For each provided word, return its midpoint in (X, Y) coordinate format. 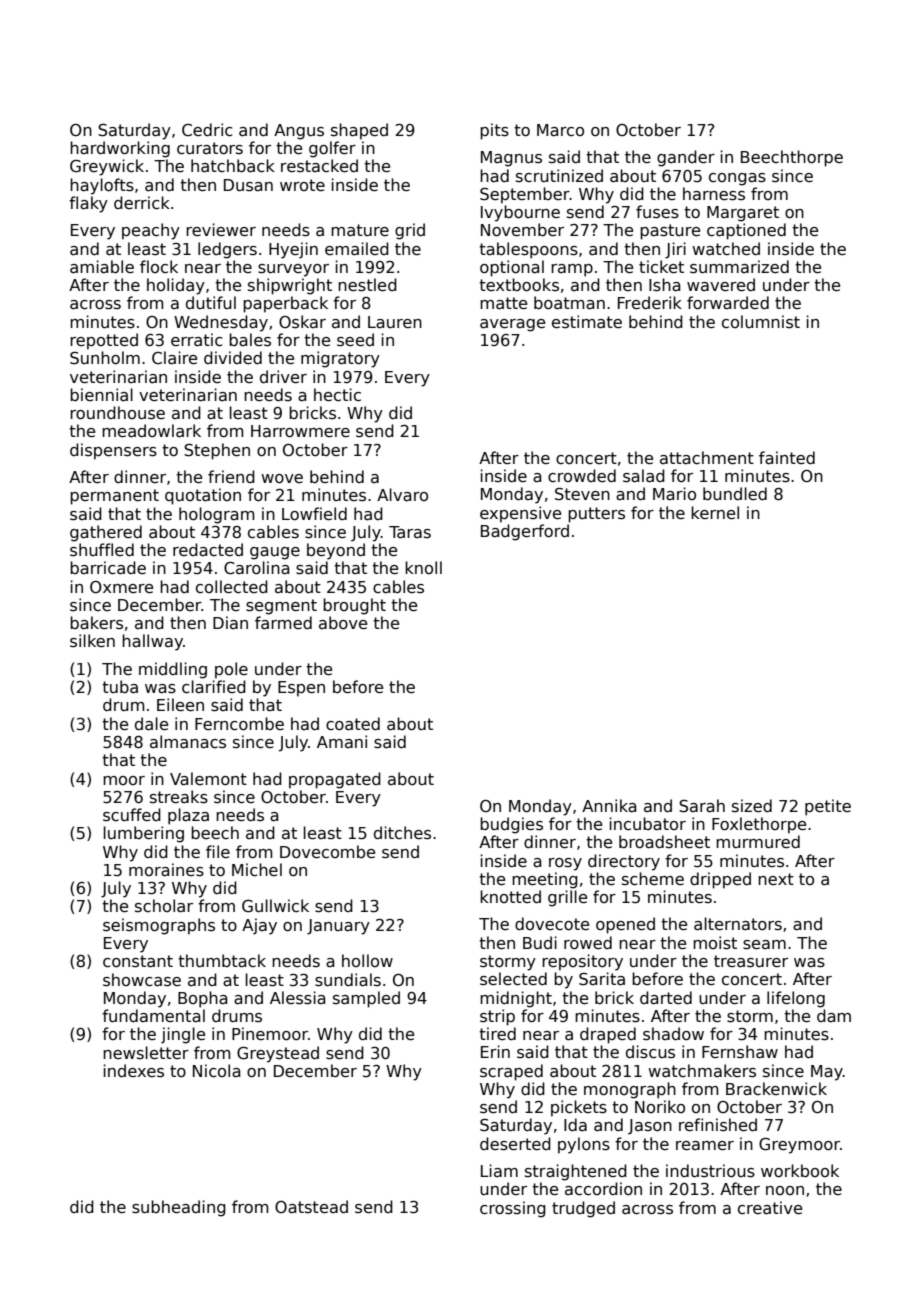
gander (686, 158)
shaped (359, 131)
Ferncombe (239, 724)
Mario (674, 494)
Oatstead (311, 1207)
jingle (183, 1035)
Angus (299, 132)
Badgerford (525, 532)
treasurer (751, 961)
